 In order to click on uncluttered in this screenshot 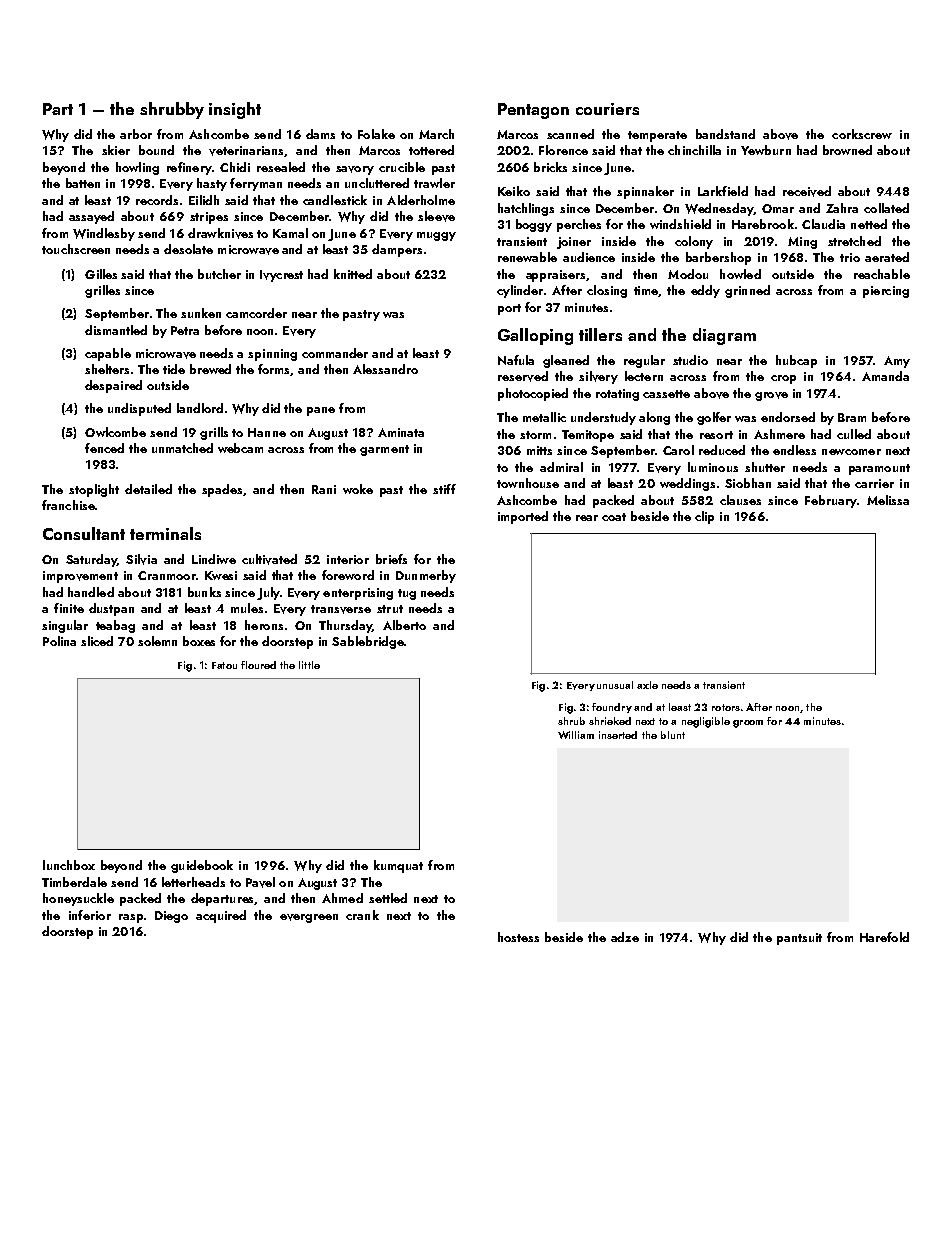, I will do `click(377, 183)`.
